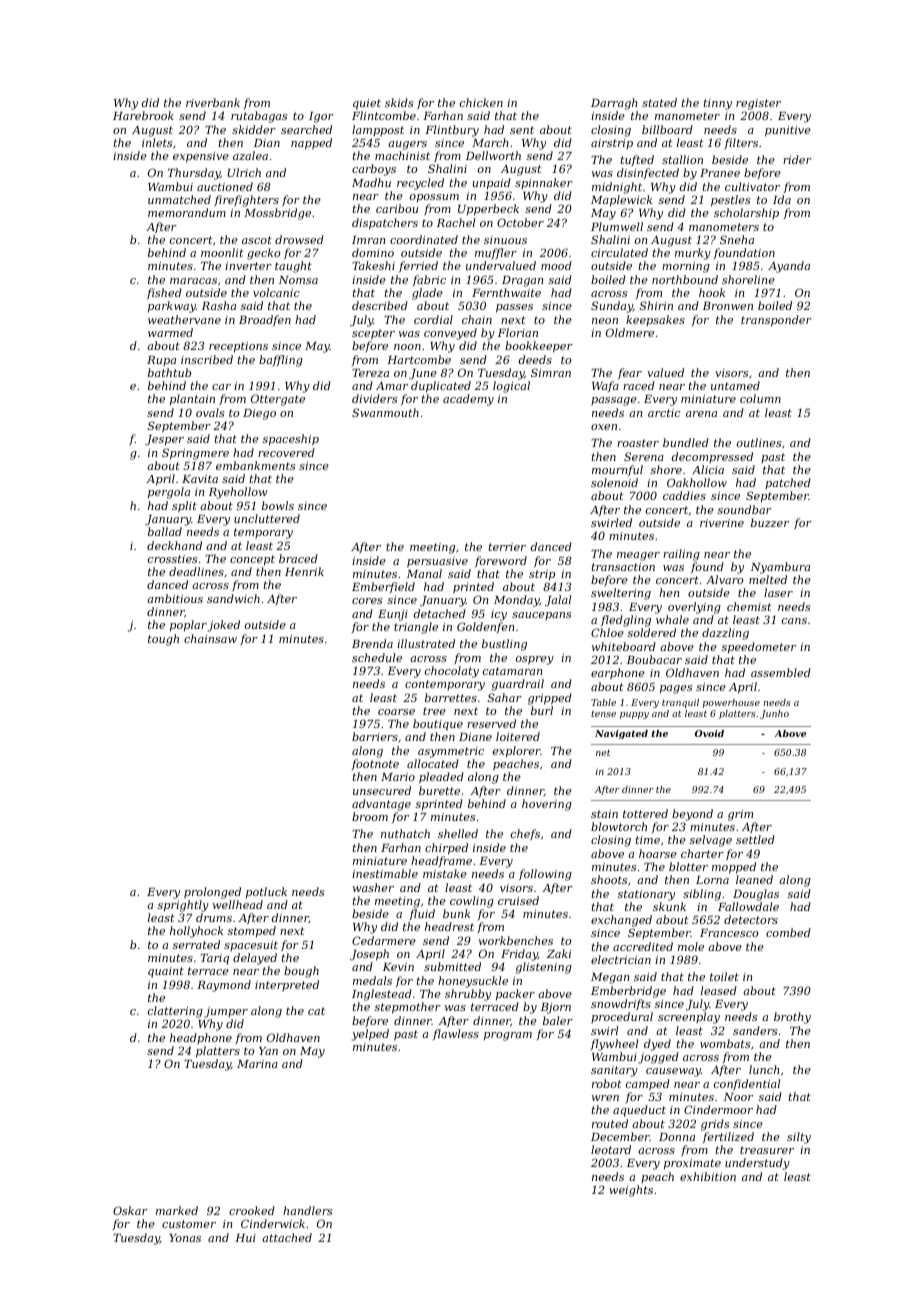 The height and width of the page is (1308, 924). What do you see at coordinates (638, 443) in the page?
I see `roaster` at bounding box center [638, 443].
